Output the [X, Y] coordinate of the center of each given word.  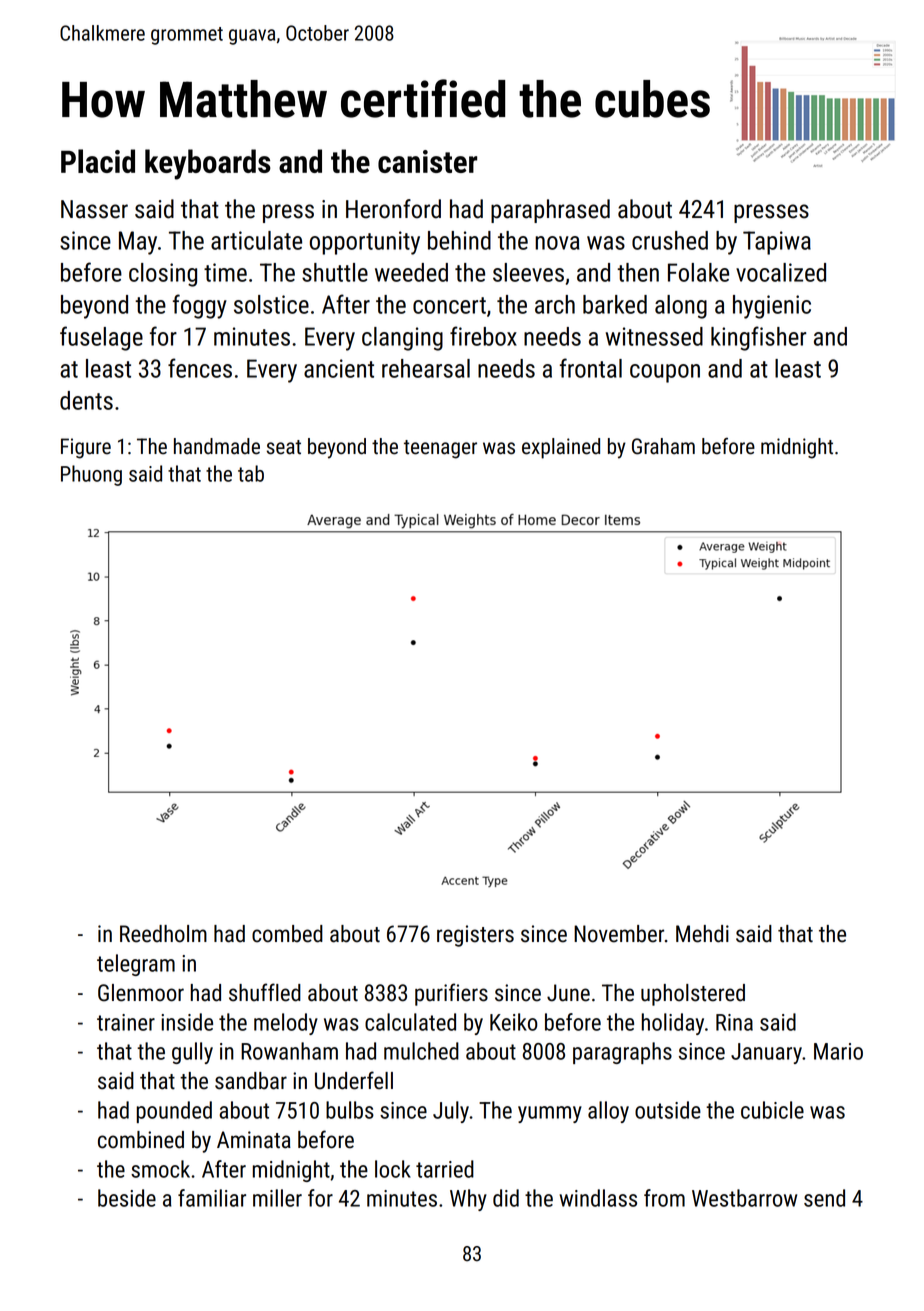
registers [475, 936]
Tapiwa [777, 243]
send [824, 1198]
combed [287, 934]
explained [561, 448]
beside [127, 1198]
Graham [663, 446]
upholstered [693, 995]
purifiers [451, 994]
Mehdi [702, 934]
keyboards [208, 164]
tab [251, 473]
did [506, 1198]
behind [459, 240]
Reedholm [163, 934]
